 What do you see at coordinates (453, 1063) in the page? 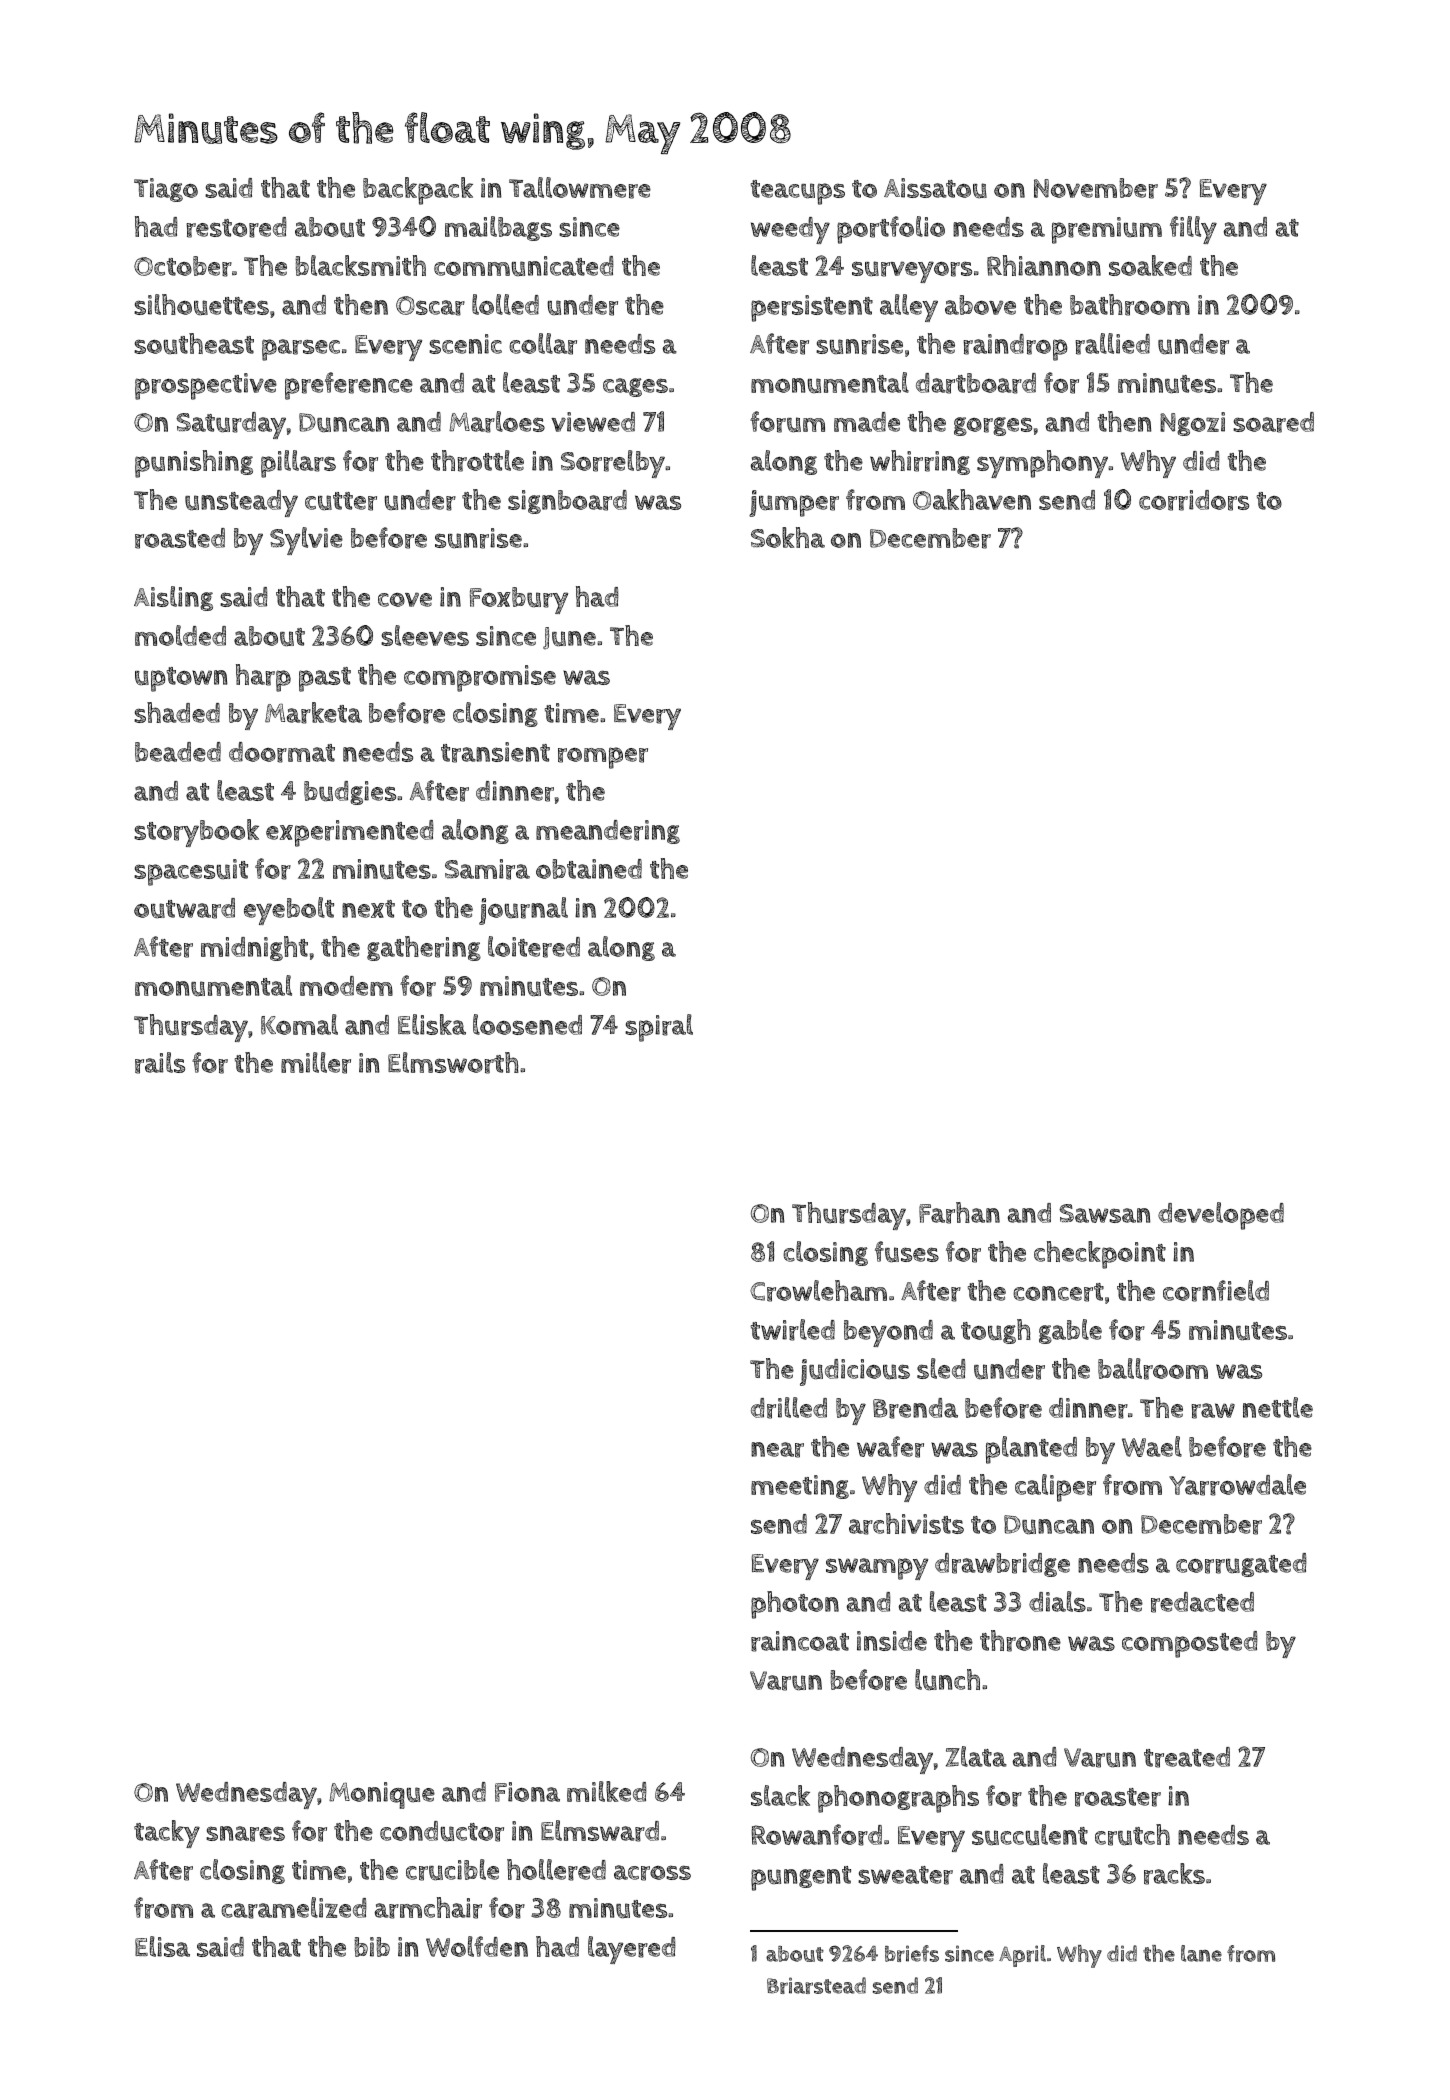
I see `Elmsworth` at bounding box center [453, 1063].
